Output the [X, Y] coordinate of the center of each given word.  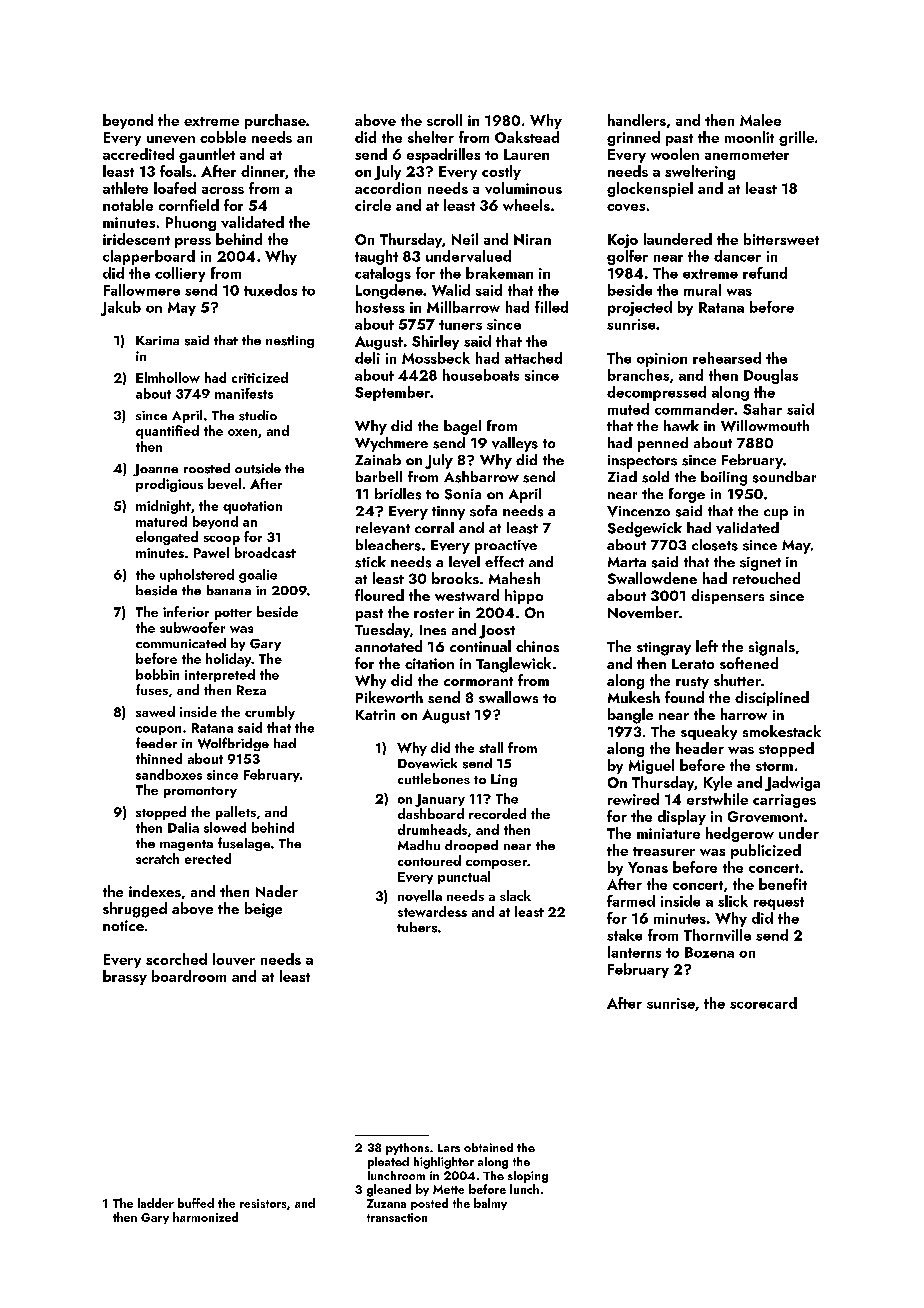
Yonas [648, 867]
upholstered [197, 575]
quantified [167, 432]
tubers [417, 927]
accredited [138, 154]
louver [234, 959]
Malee [760, 120]
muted [628, 409]
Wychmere [391, 444]
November [643, 612]
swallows [508, 697]
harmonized [205, 1217]
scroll [444, 120]
